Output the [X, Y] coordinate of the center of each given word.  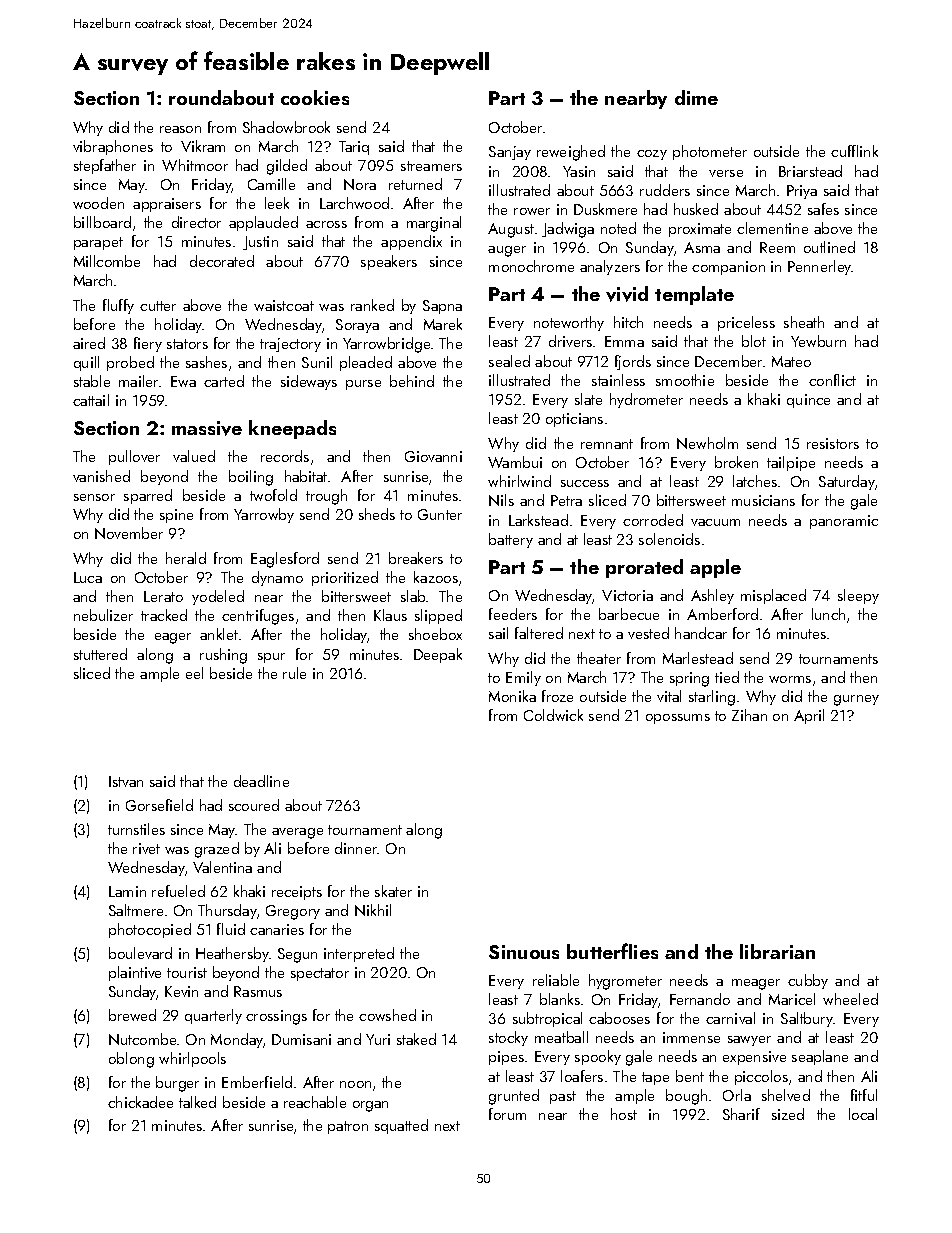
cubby [808, 981]
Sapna [442, 307]
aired [89, 343]
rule [294, 673]
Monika [512, 696]
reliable [556, 980]
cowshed [387, 1015]
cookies [315, 97]
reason [180, 129]
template [694, 295]
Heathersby [232, 954]
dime [696, 97]
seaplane [820, 1057]
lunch [828, 614]
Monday [237, 1040]
